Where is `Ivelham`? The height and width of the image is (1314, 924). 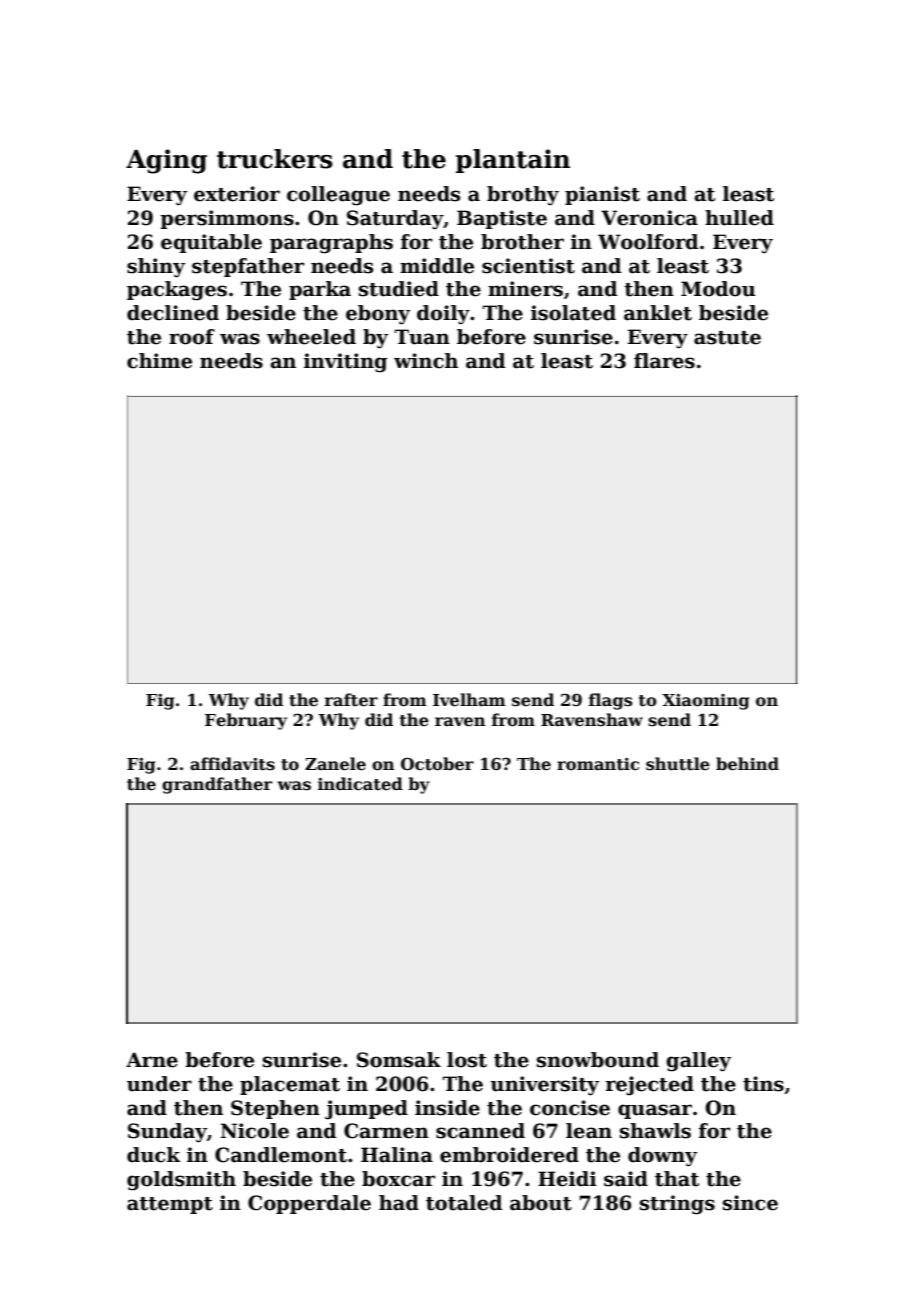 Ivelham is located at coordinates (469, 700).
